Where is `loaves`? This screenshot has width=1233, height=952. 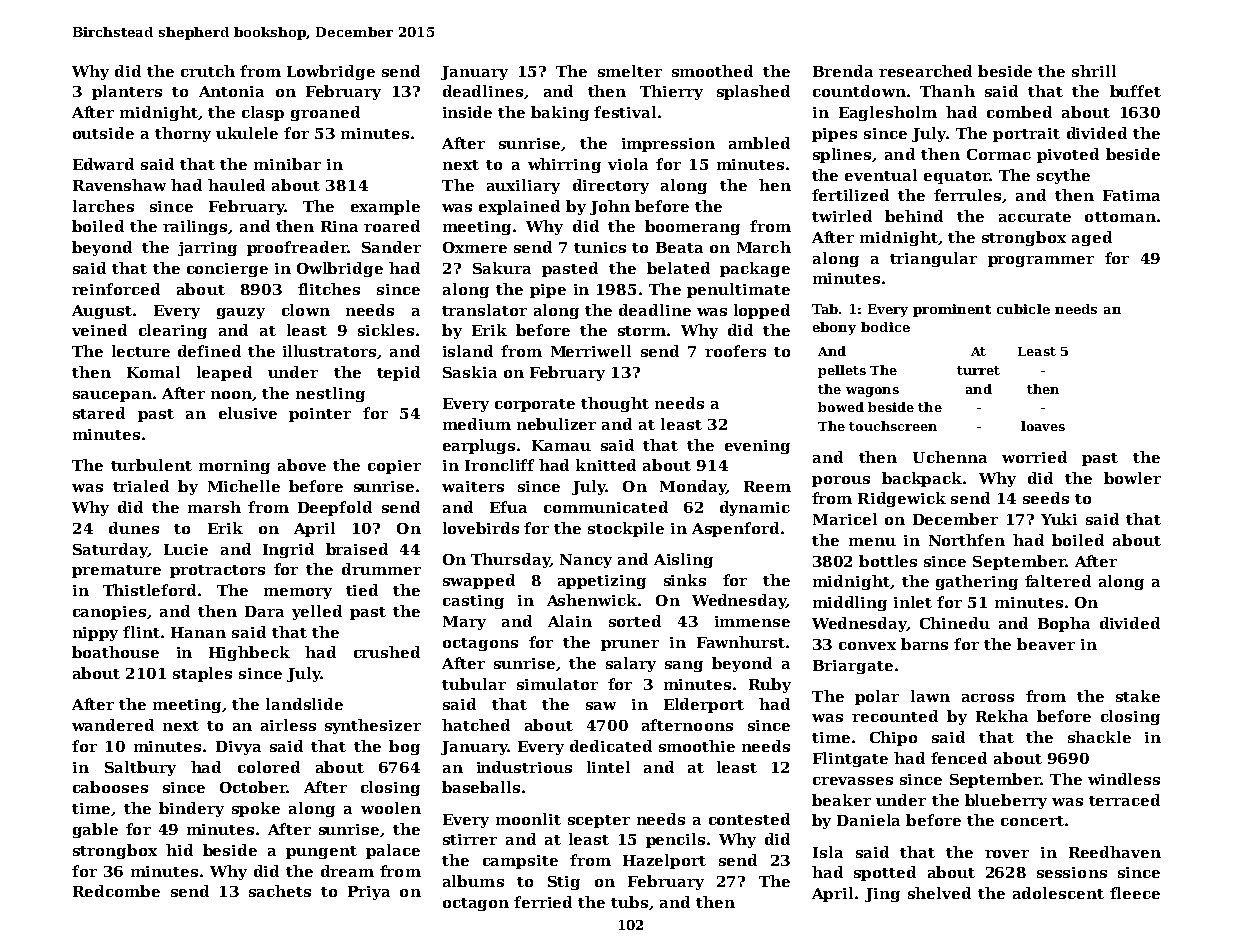 loaves is located at coordinates (1043, 426).
